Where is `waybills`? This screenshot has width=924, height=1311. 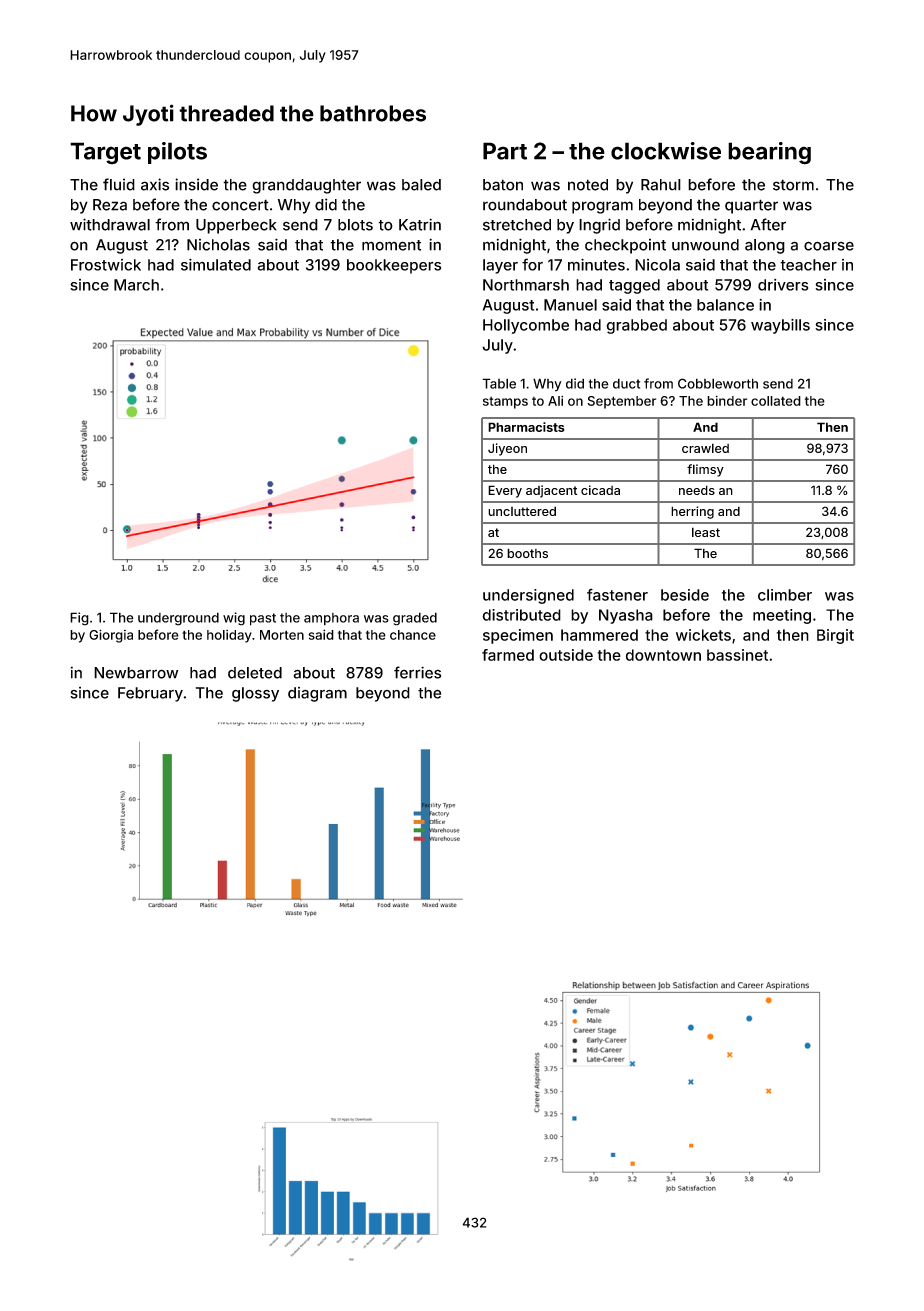 waybills is located at coordinates (780, 326).
